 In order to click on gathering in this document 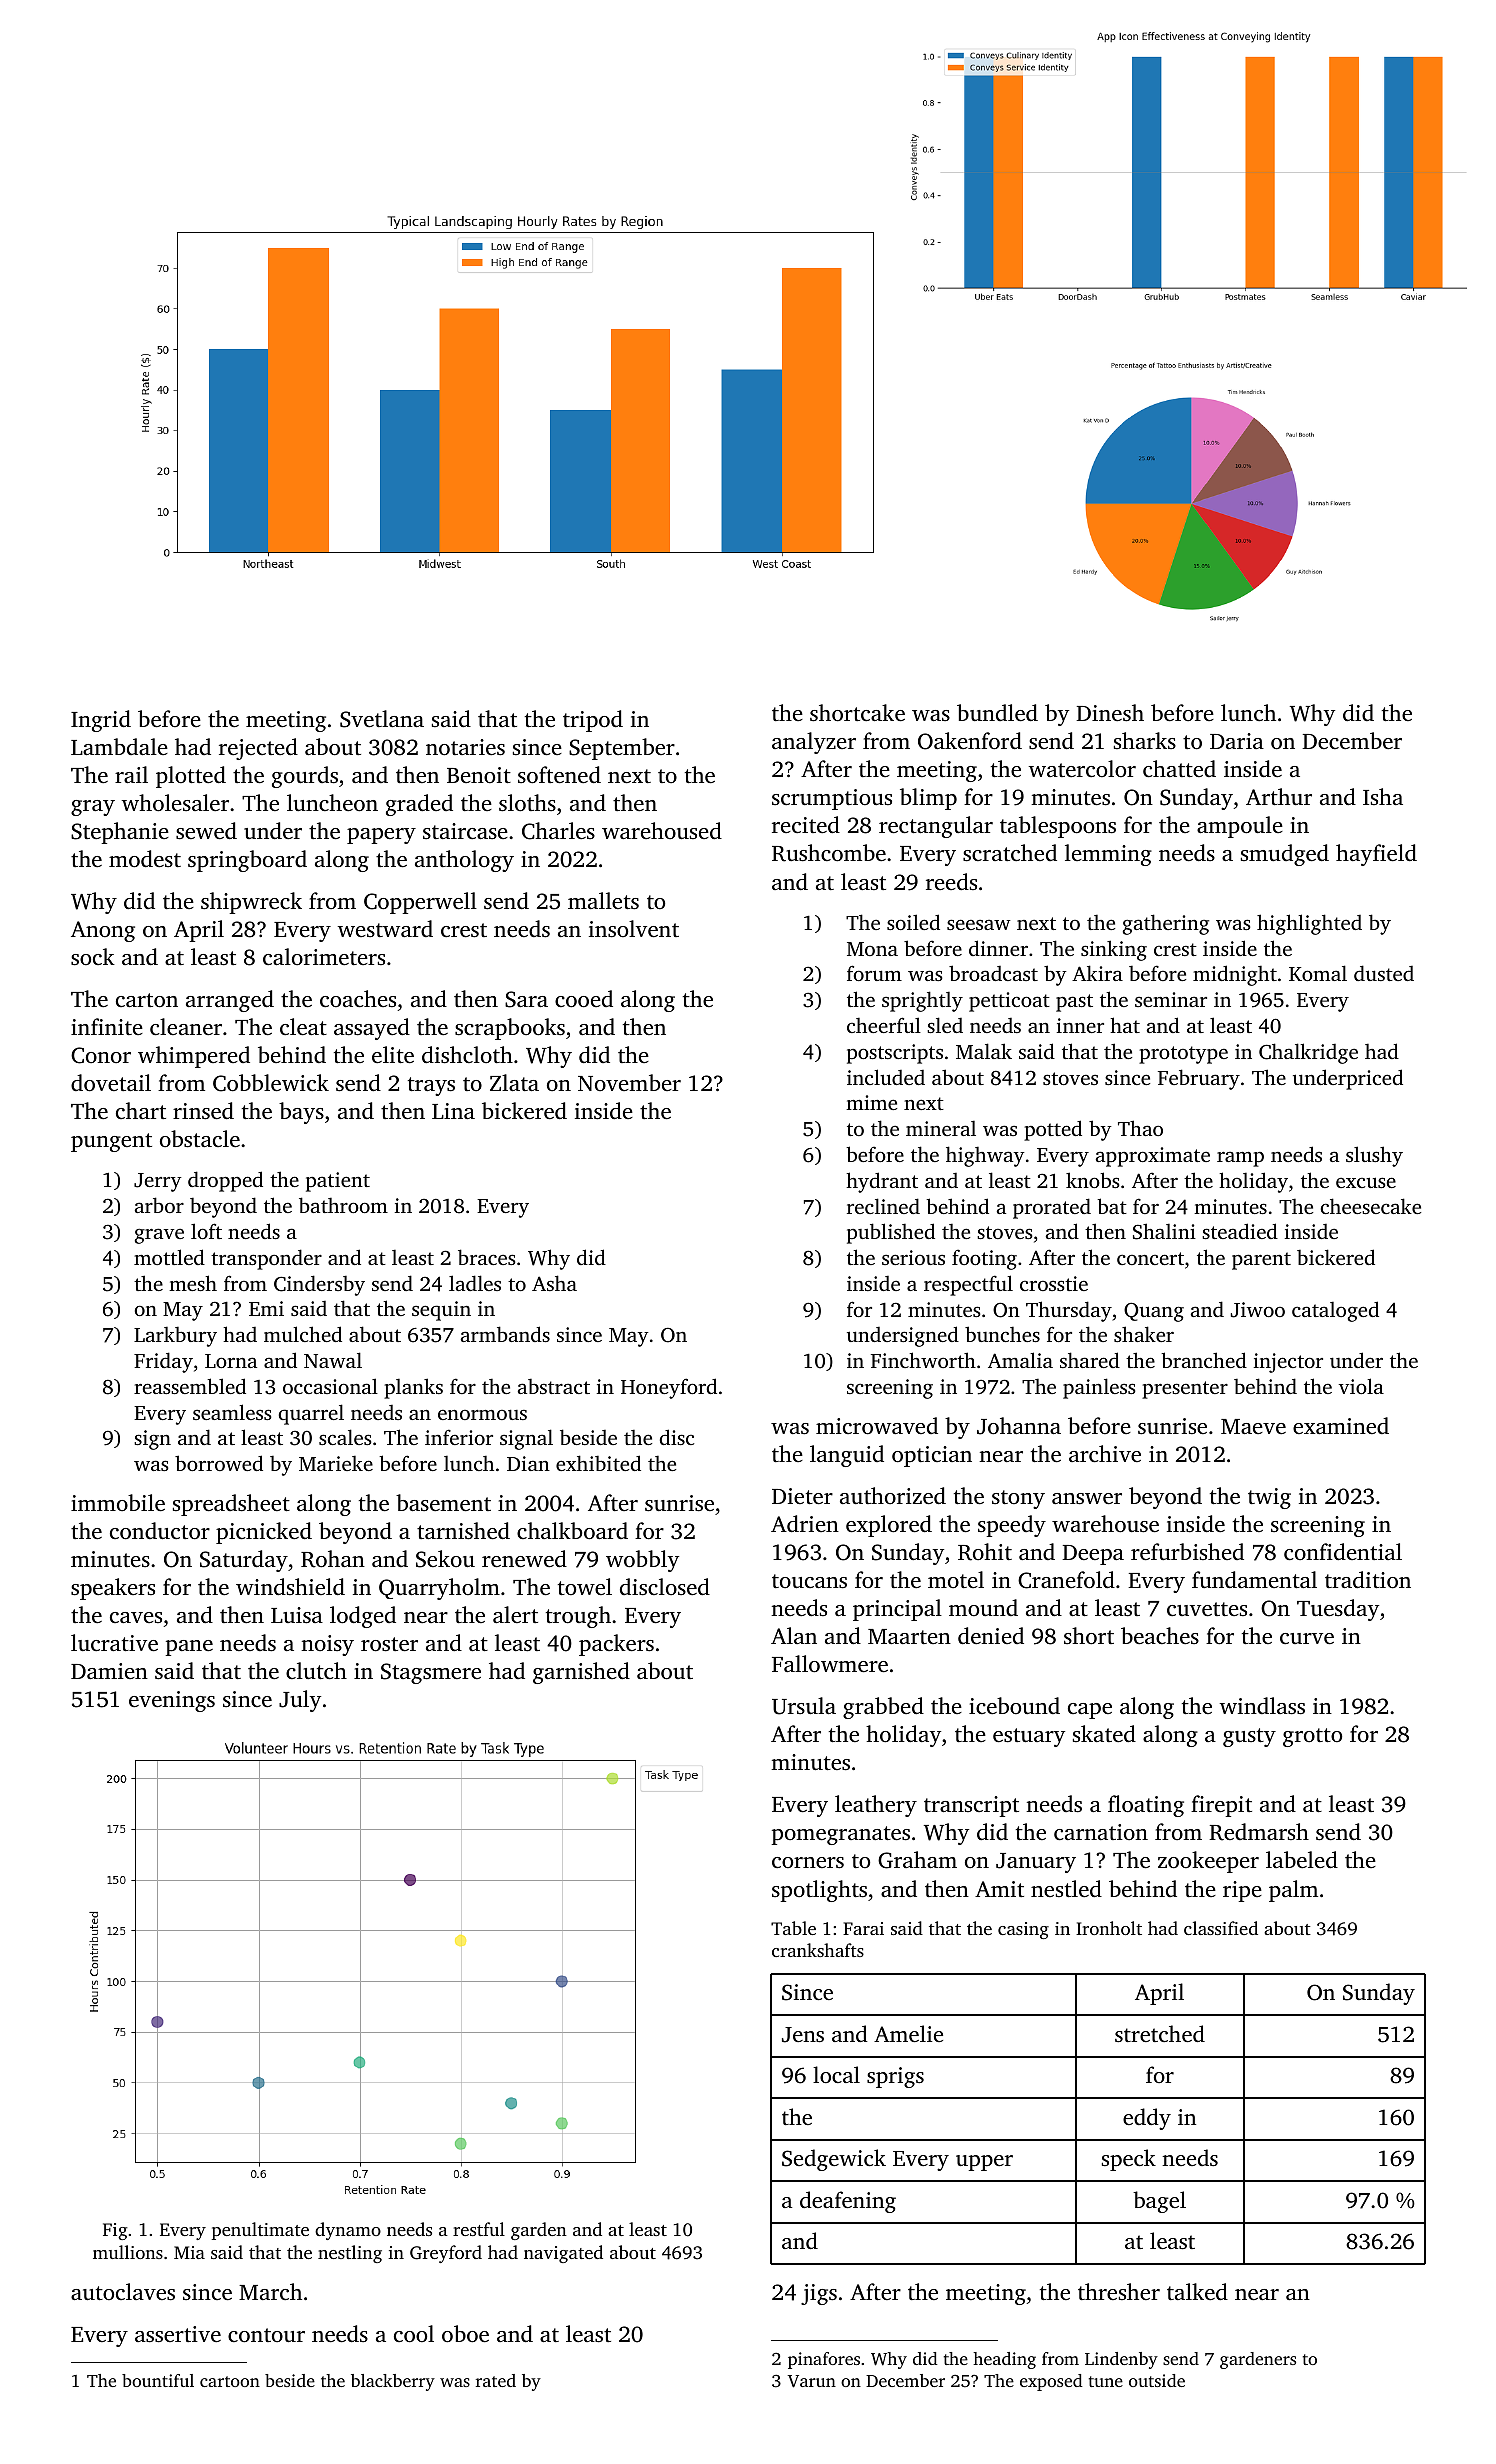, I will do `click(1166, 924)`.
